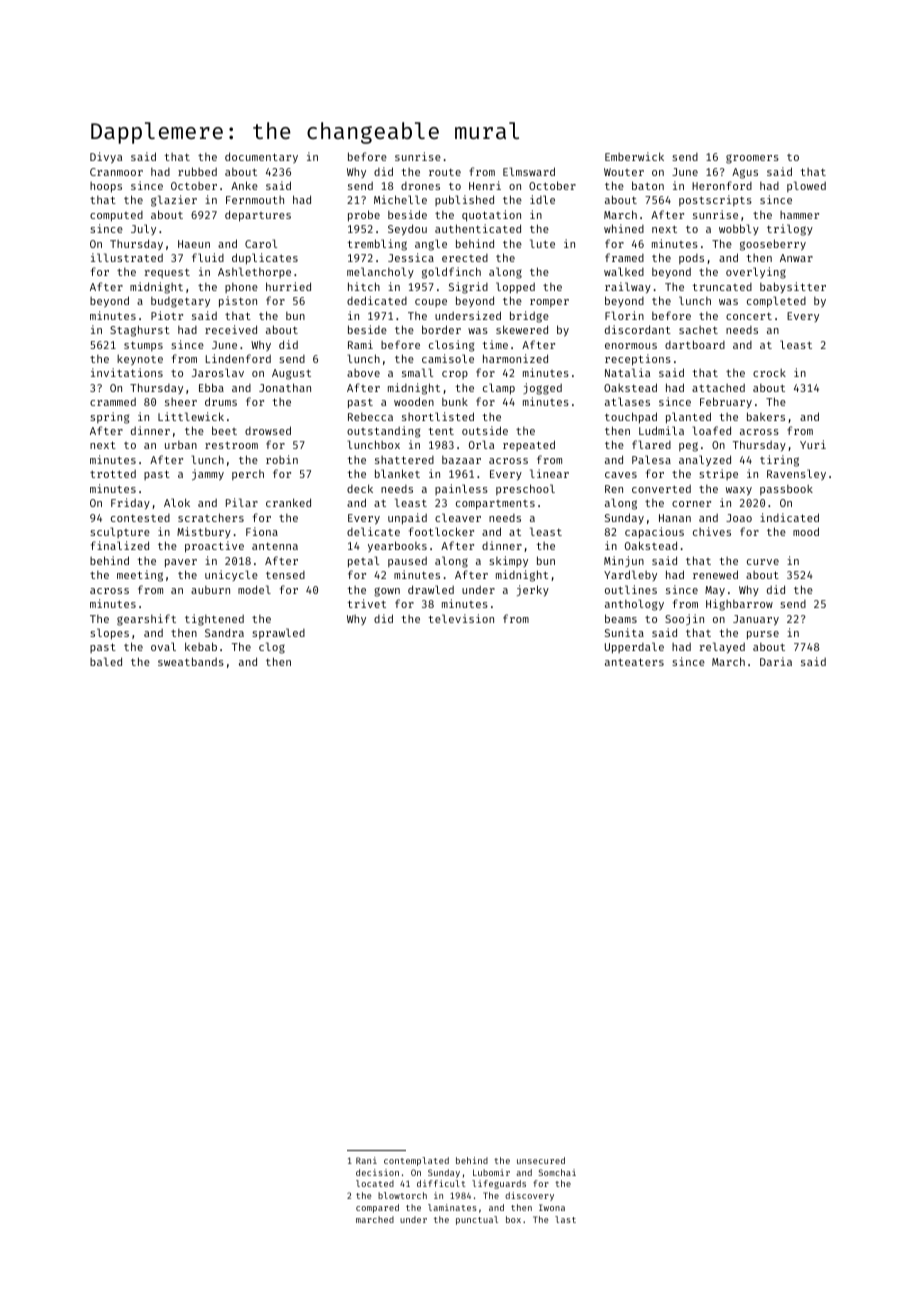  I want to click on sprawled, so click(278, 633).
